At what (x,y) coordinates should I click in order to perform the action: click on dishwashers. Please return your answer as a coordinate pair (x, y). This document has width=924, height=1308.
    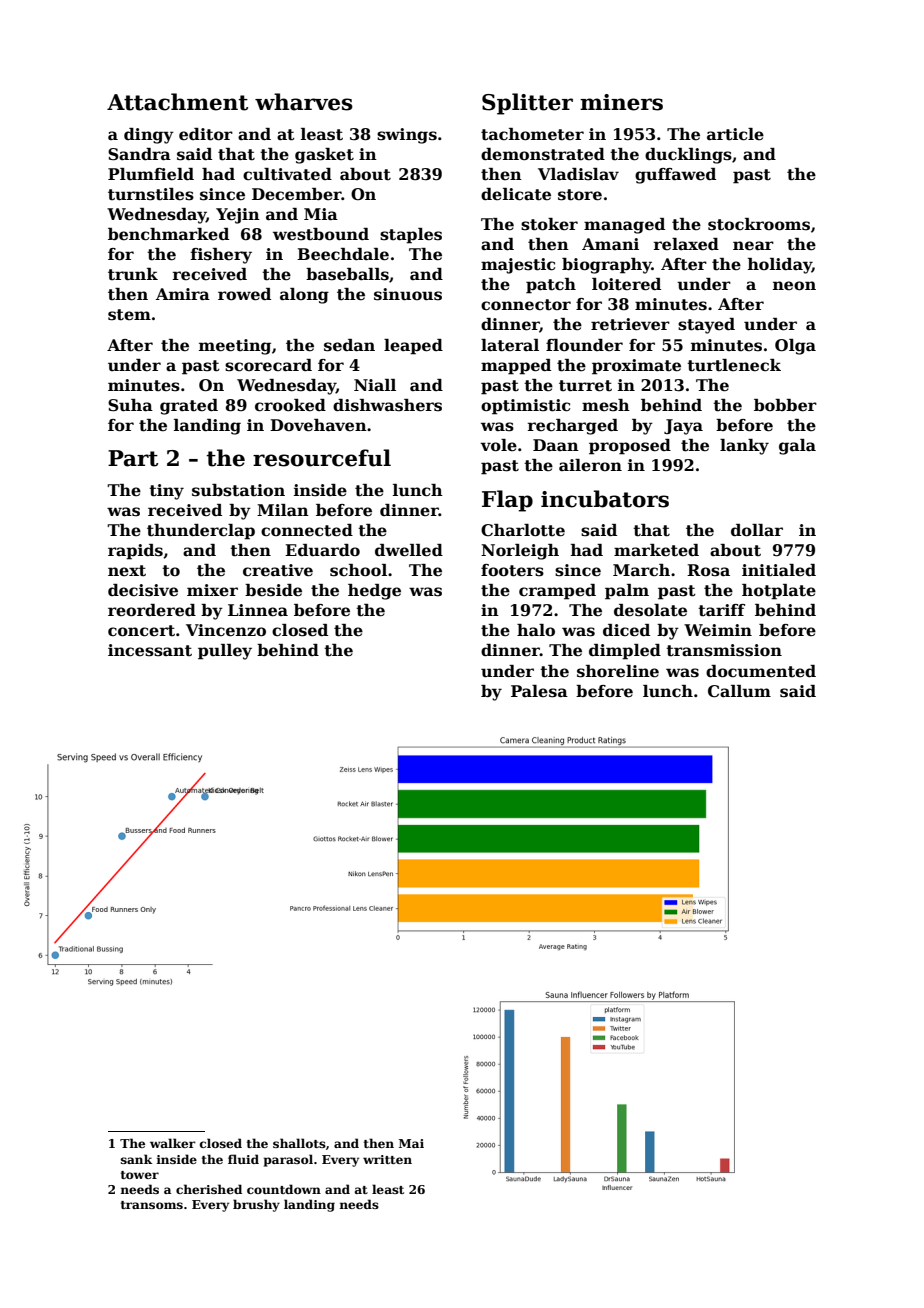
    Looking at the image, I should click on (387, 405).
